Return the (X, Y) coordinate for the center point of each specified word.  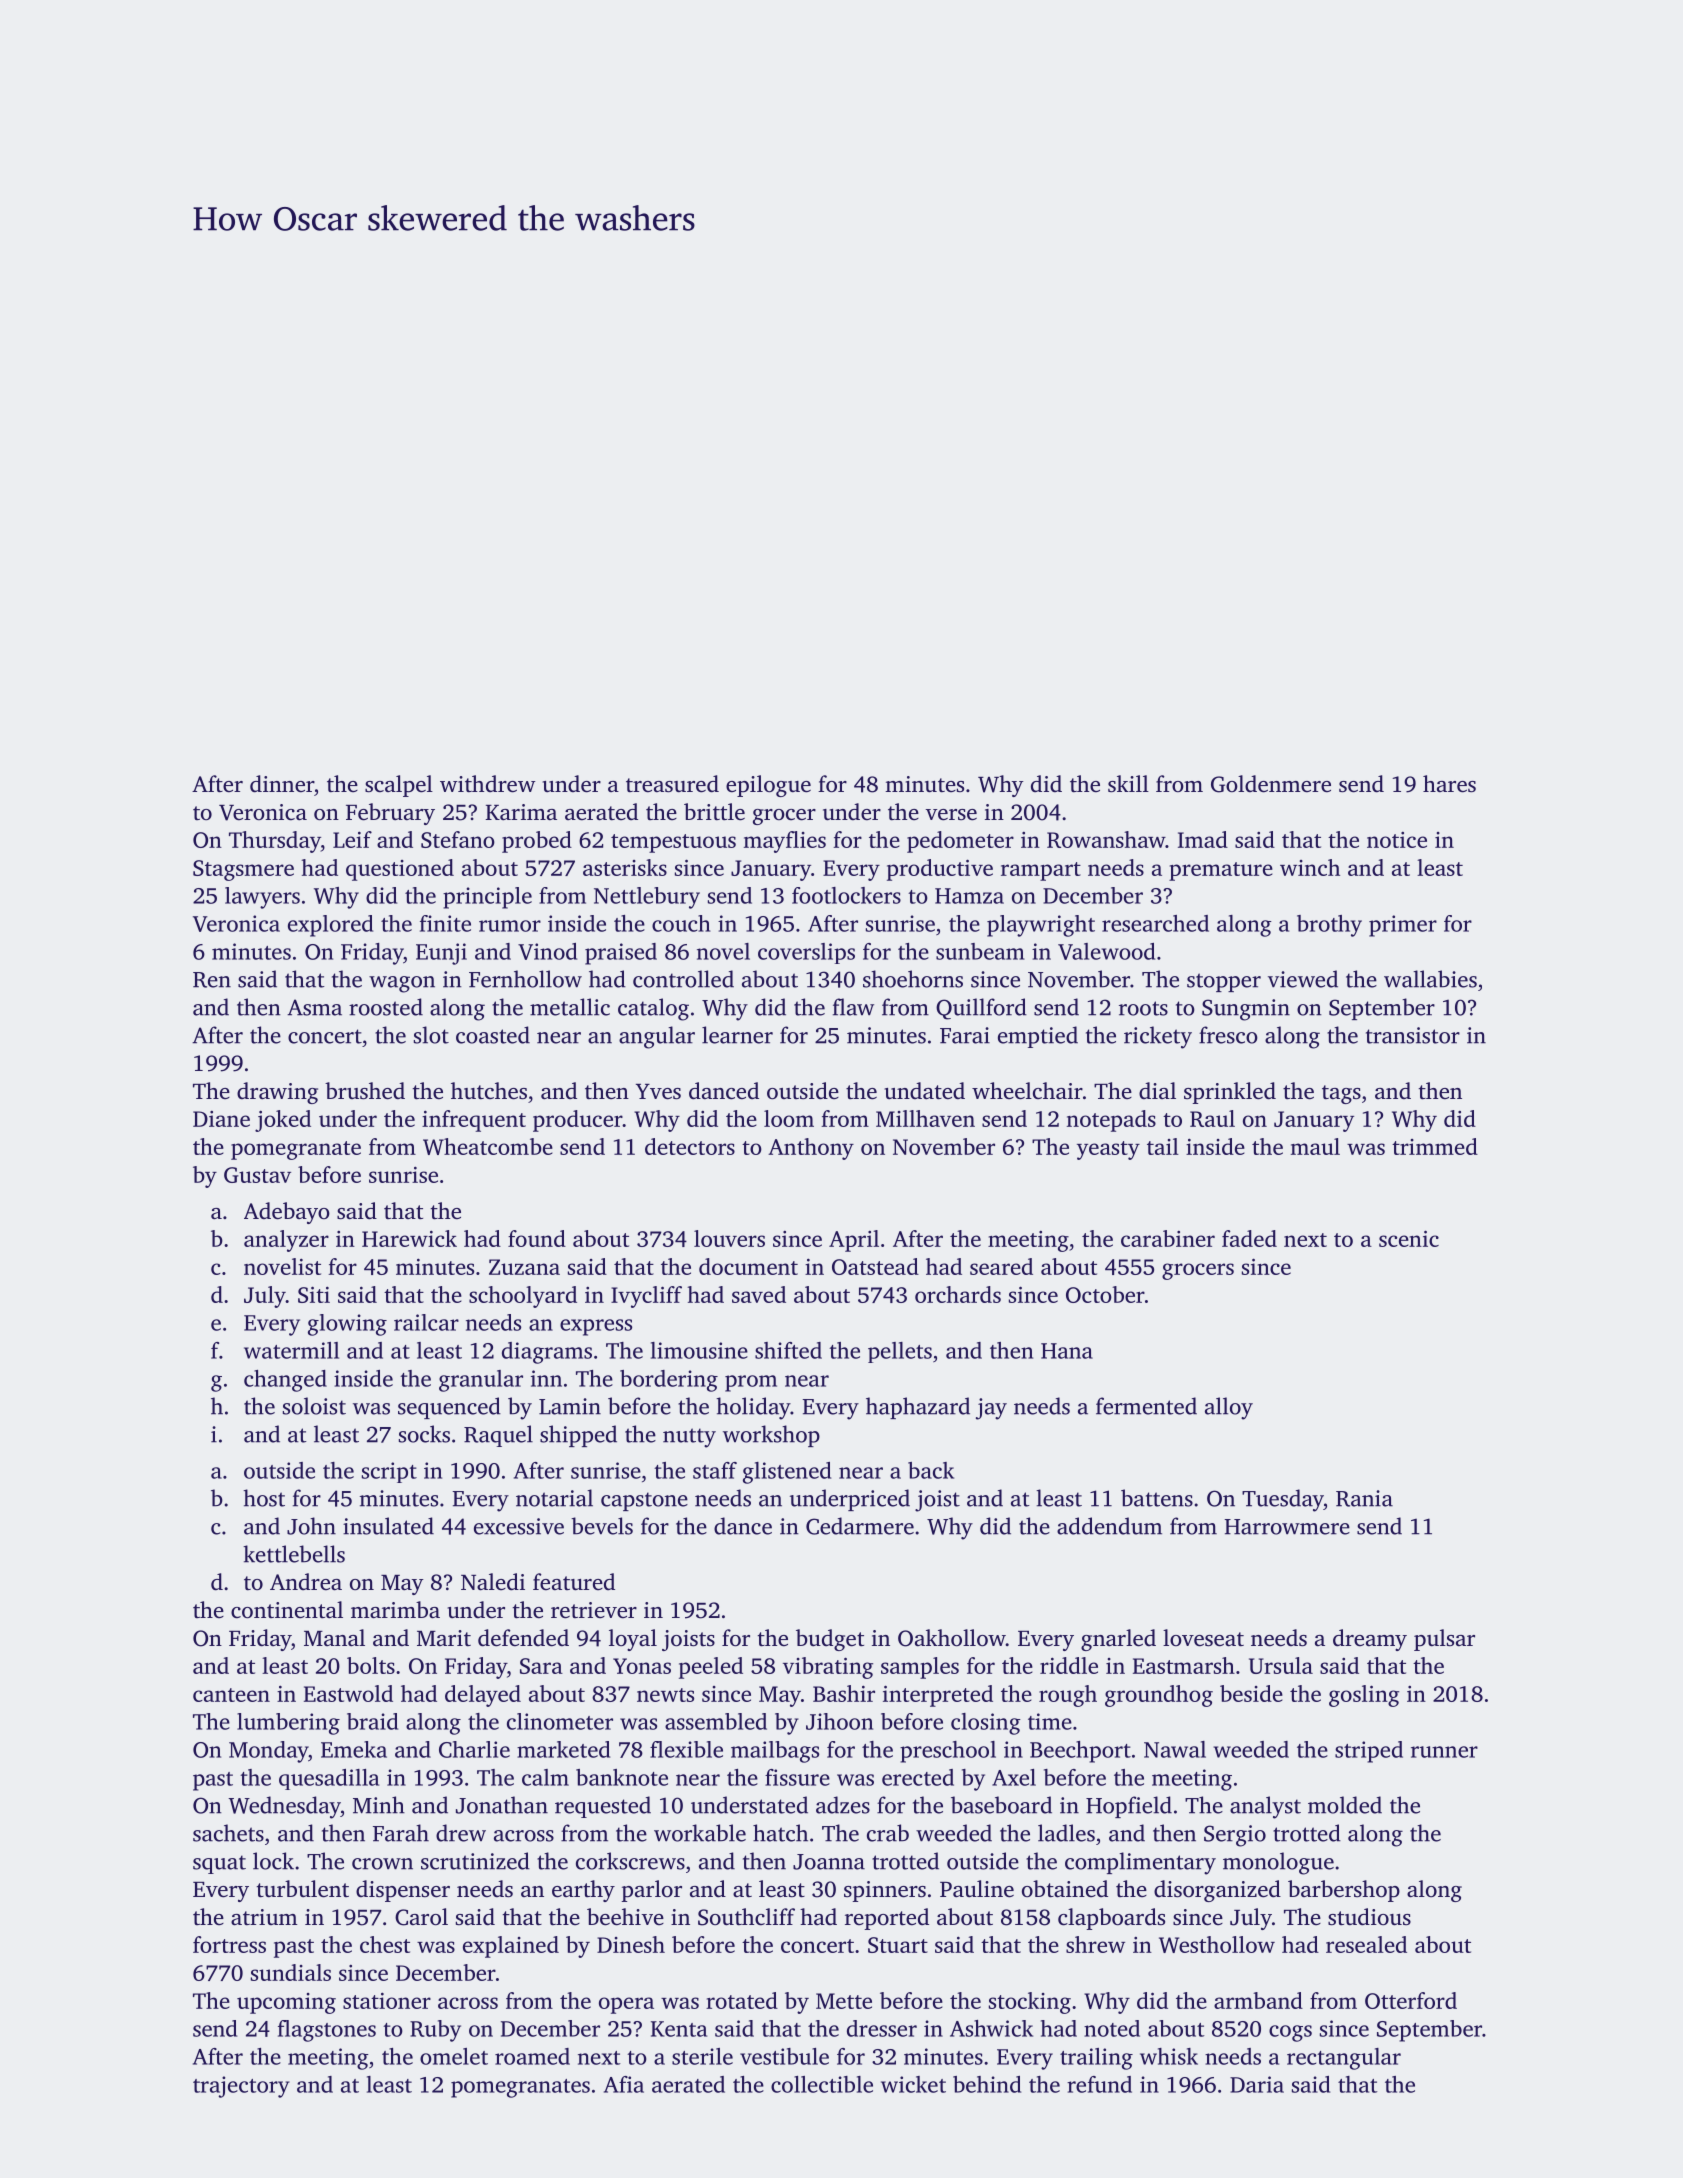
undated (925, 1090)
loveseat (1203, 1638)
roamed (532, 2056)
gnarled (1118, 1640)
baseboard (1001, 1805)
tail (1163, 1146)
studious (1369, 1917)
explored (330, 926)
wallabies (1430, 979)
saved (759, 1294)
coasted (493, 1035)
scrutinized (475, 1861)
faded (1249, 1238)
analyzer (286, 1241)
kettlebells (294, 1554)
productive (940, 870)
